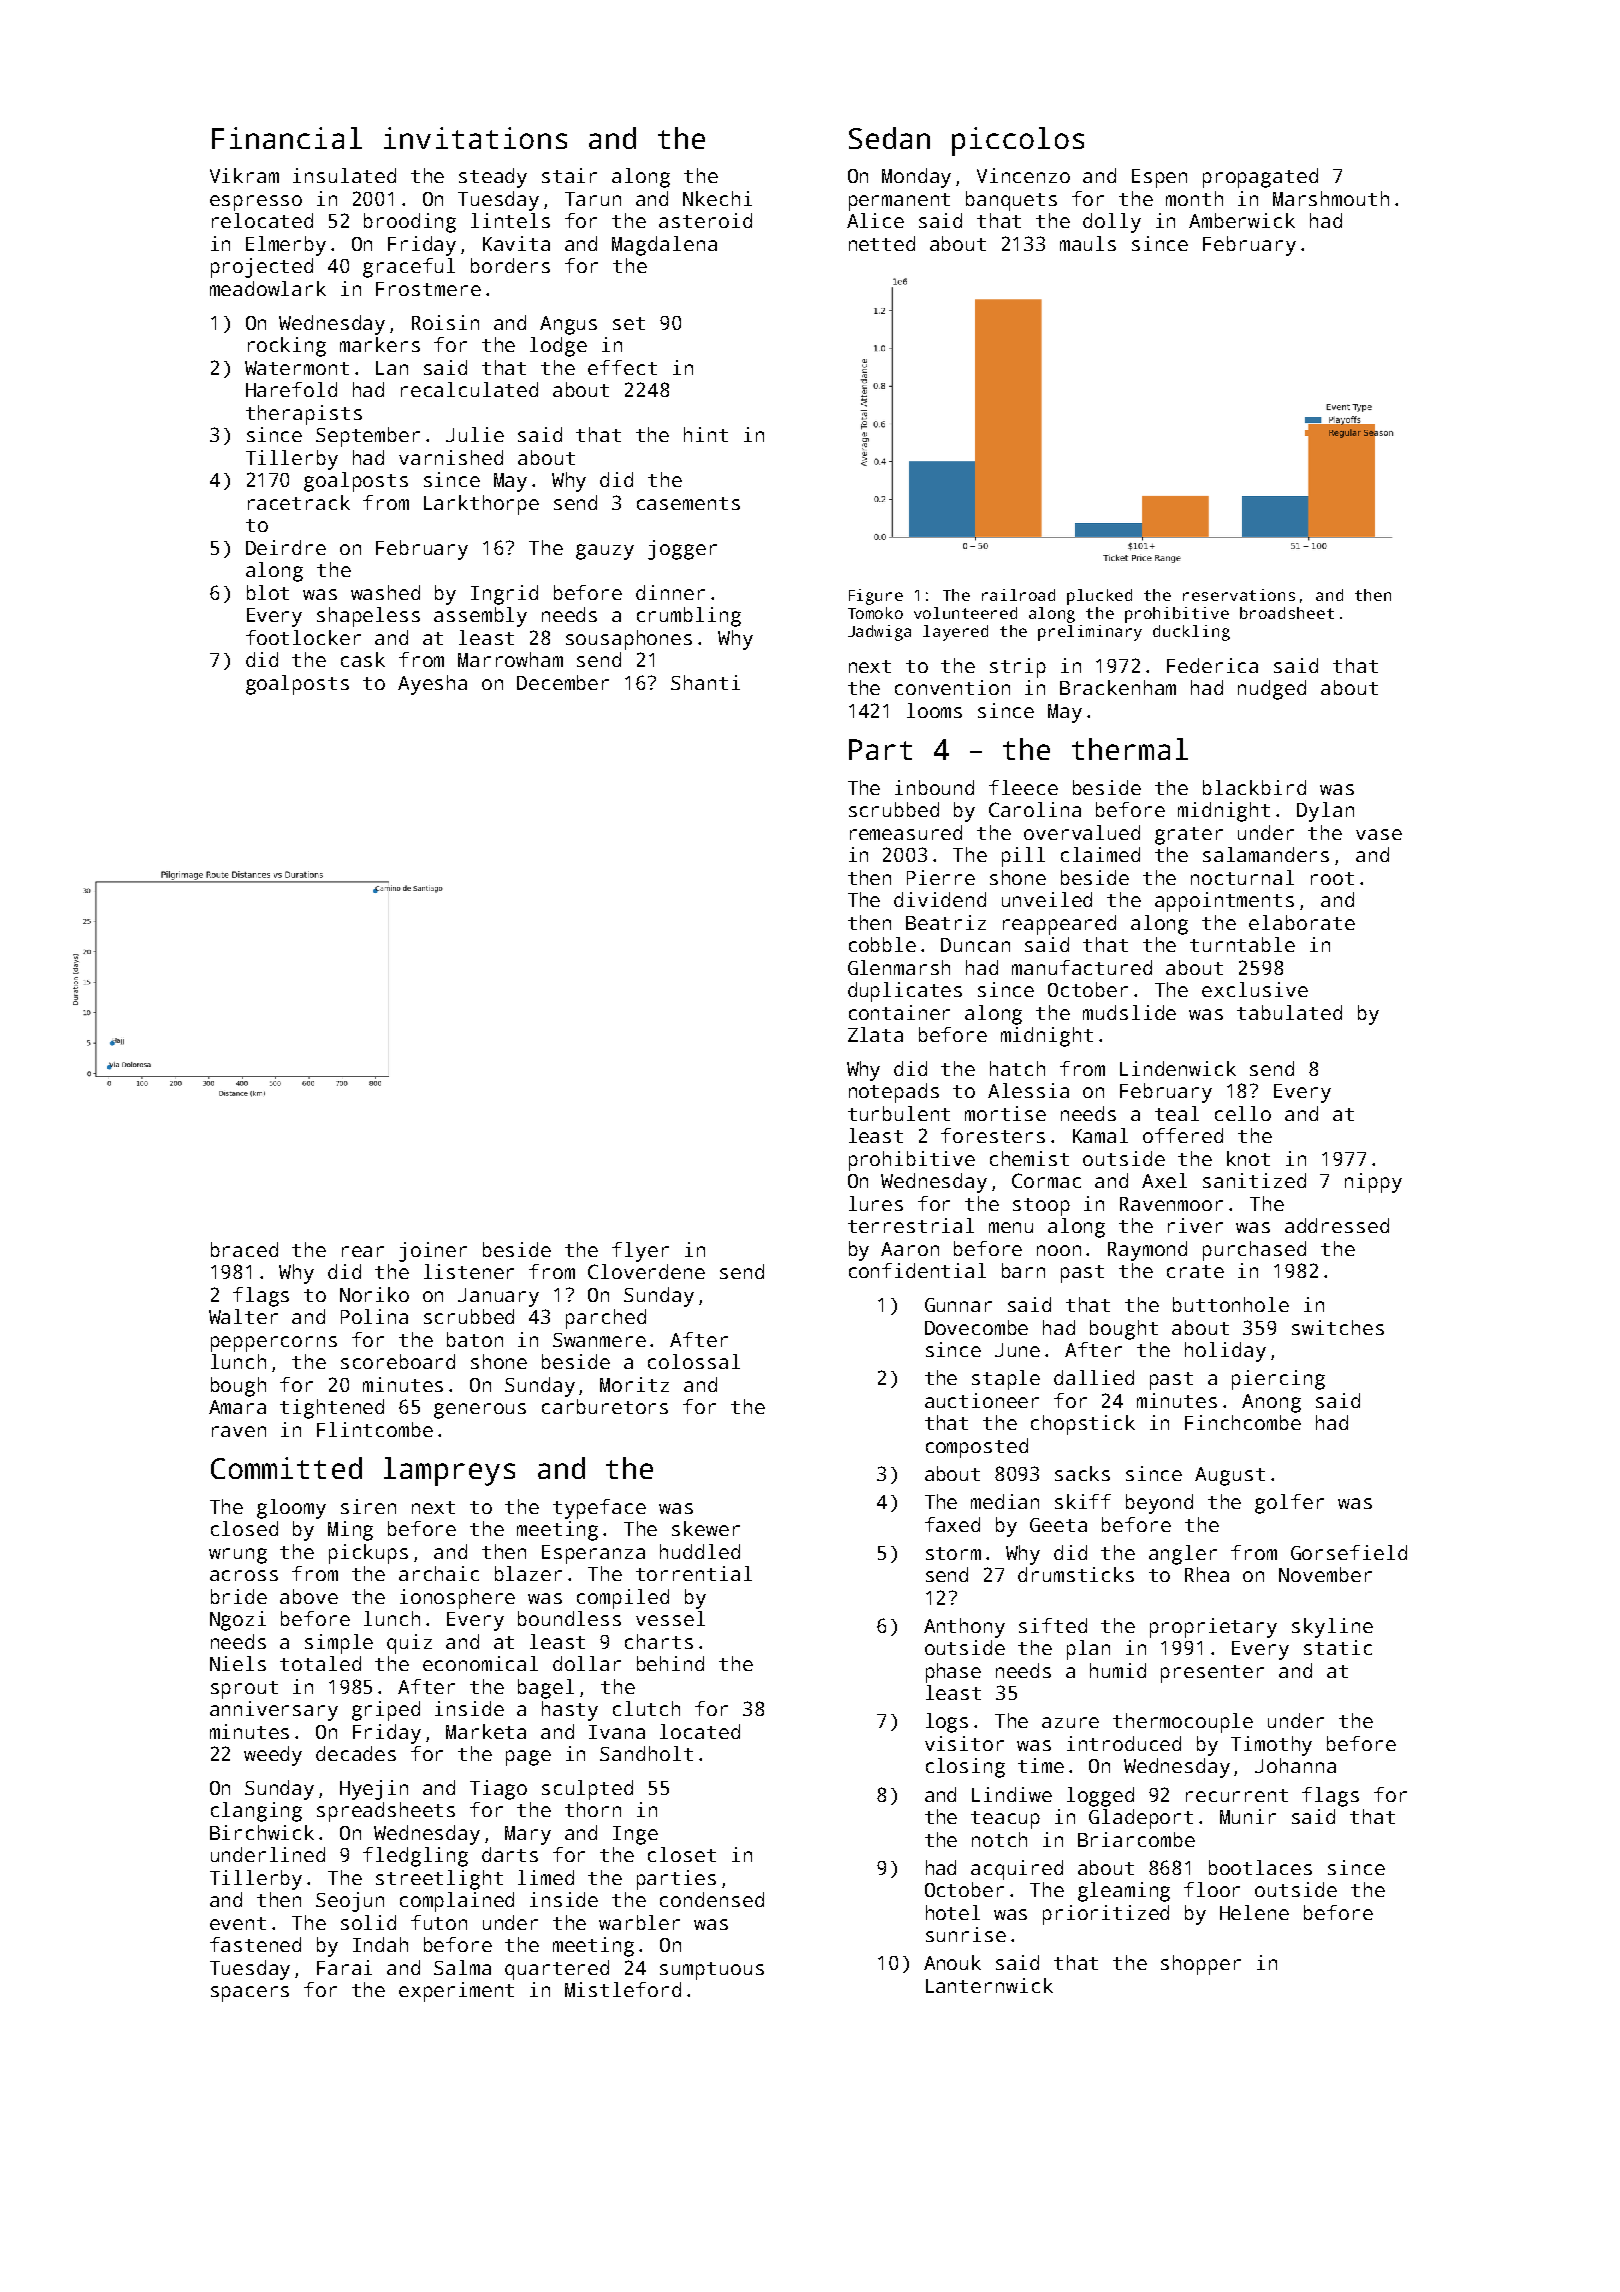 The width and height of the screenshot is (1620, 2292). What do you see at coordinates (262, 1832) in the screenshot?
I see `Birchwick` at bounding box center [262, 1832].
